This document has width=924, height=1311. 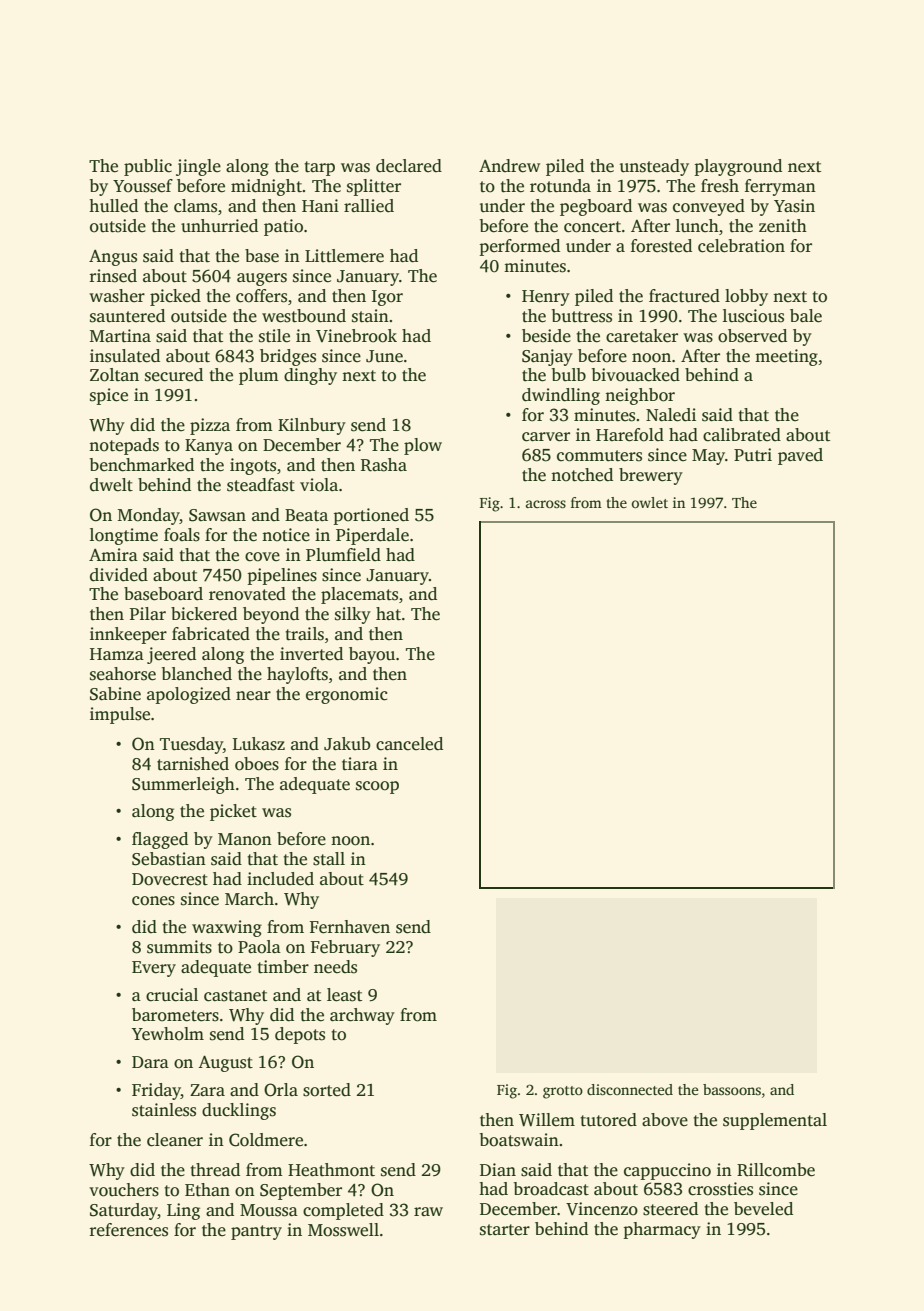 What do you see at coordinates (732, 1089) in the document?
I see `bassoons` at bounding box center [732, 1089].
